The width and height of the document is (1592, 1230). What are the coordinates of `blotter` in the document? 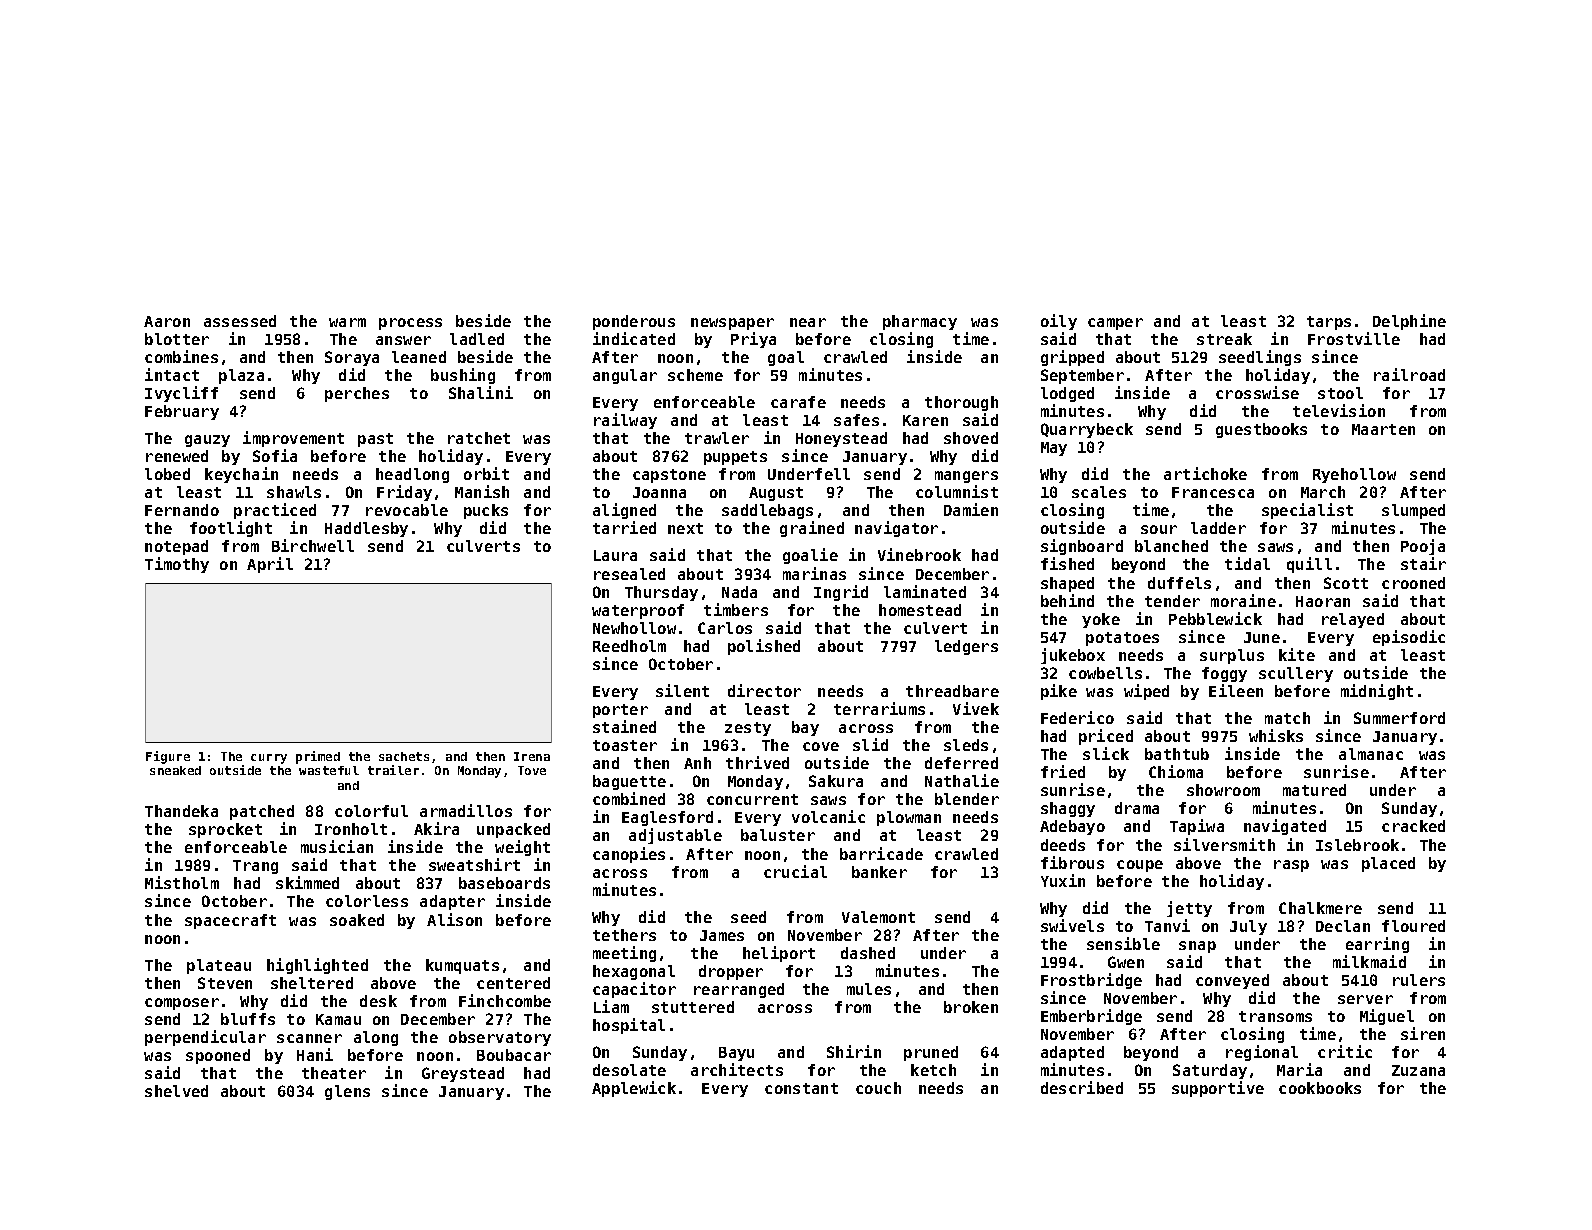 It's located at (177, 339).
